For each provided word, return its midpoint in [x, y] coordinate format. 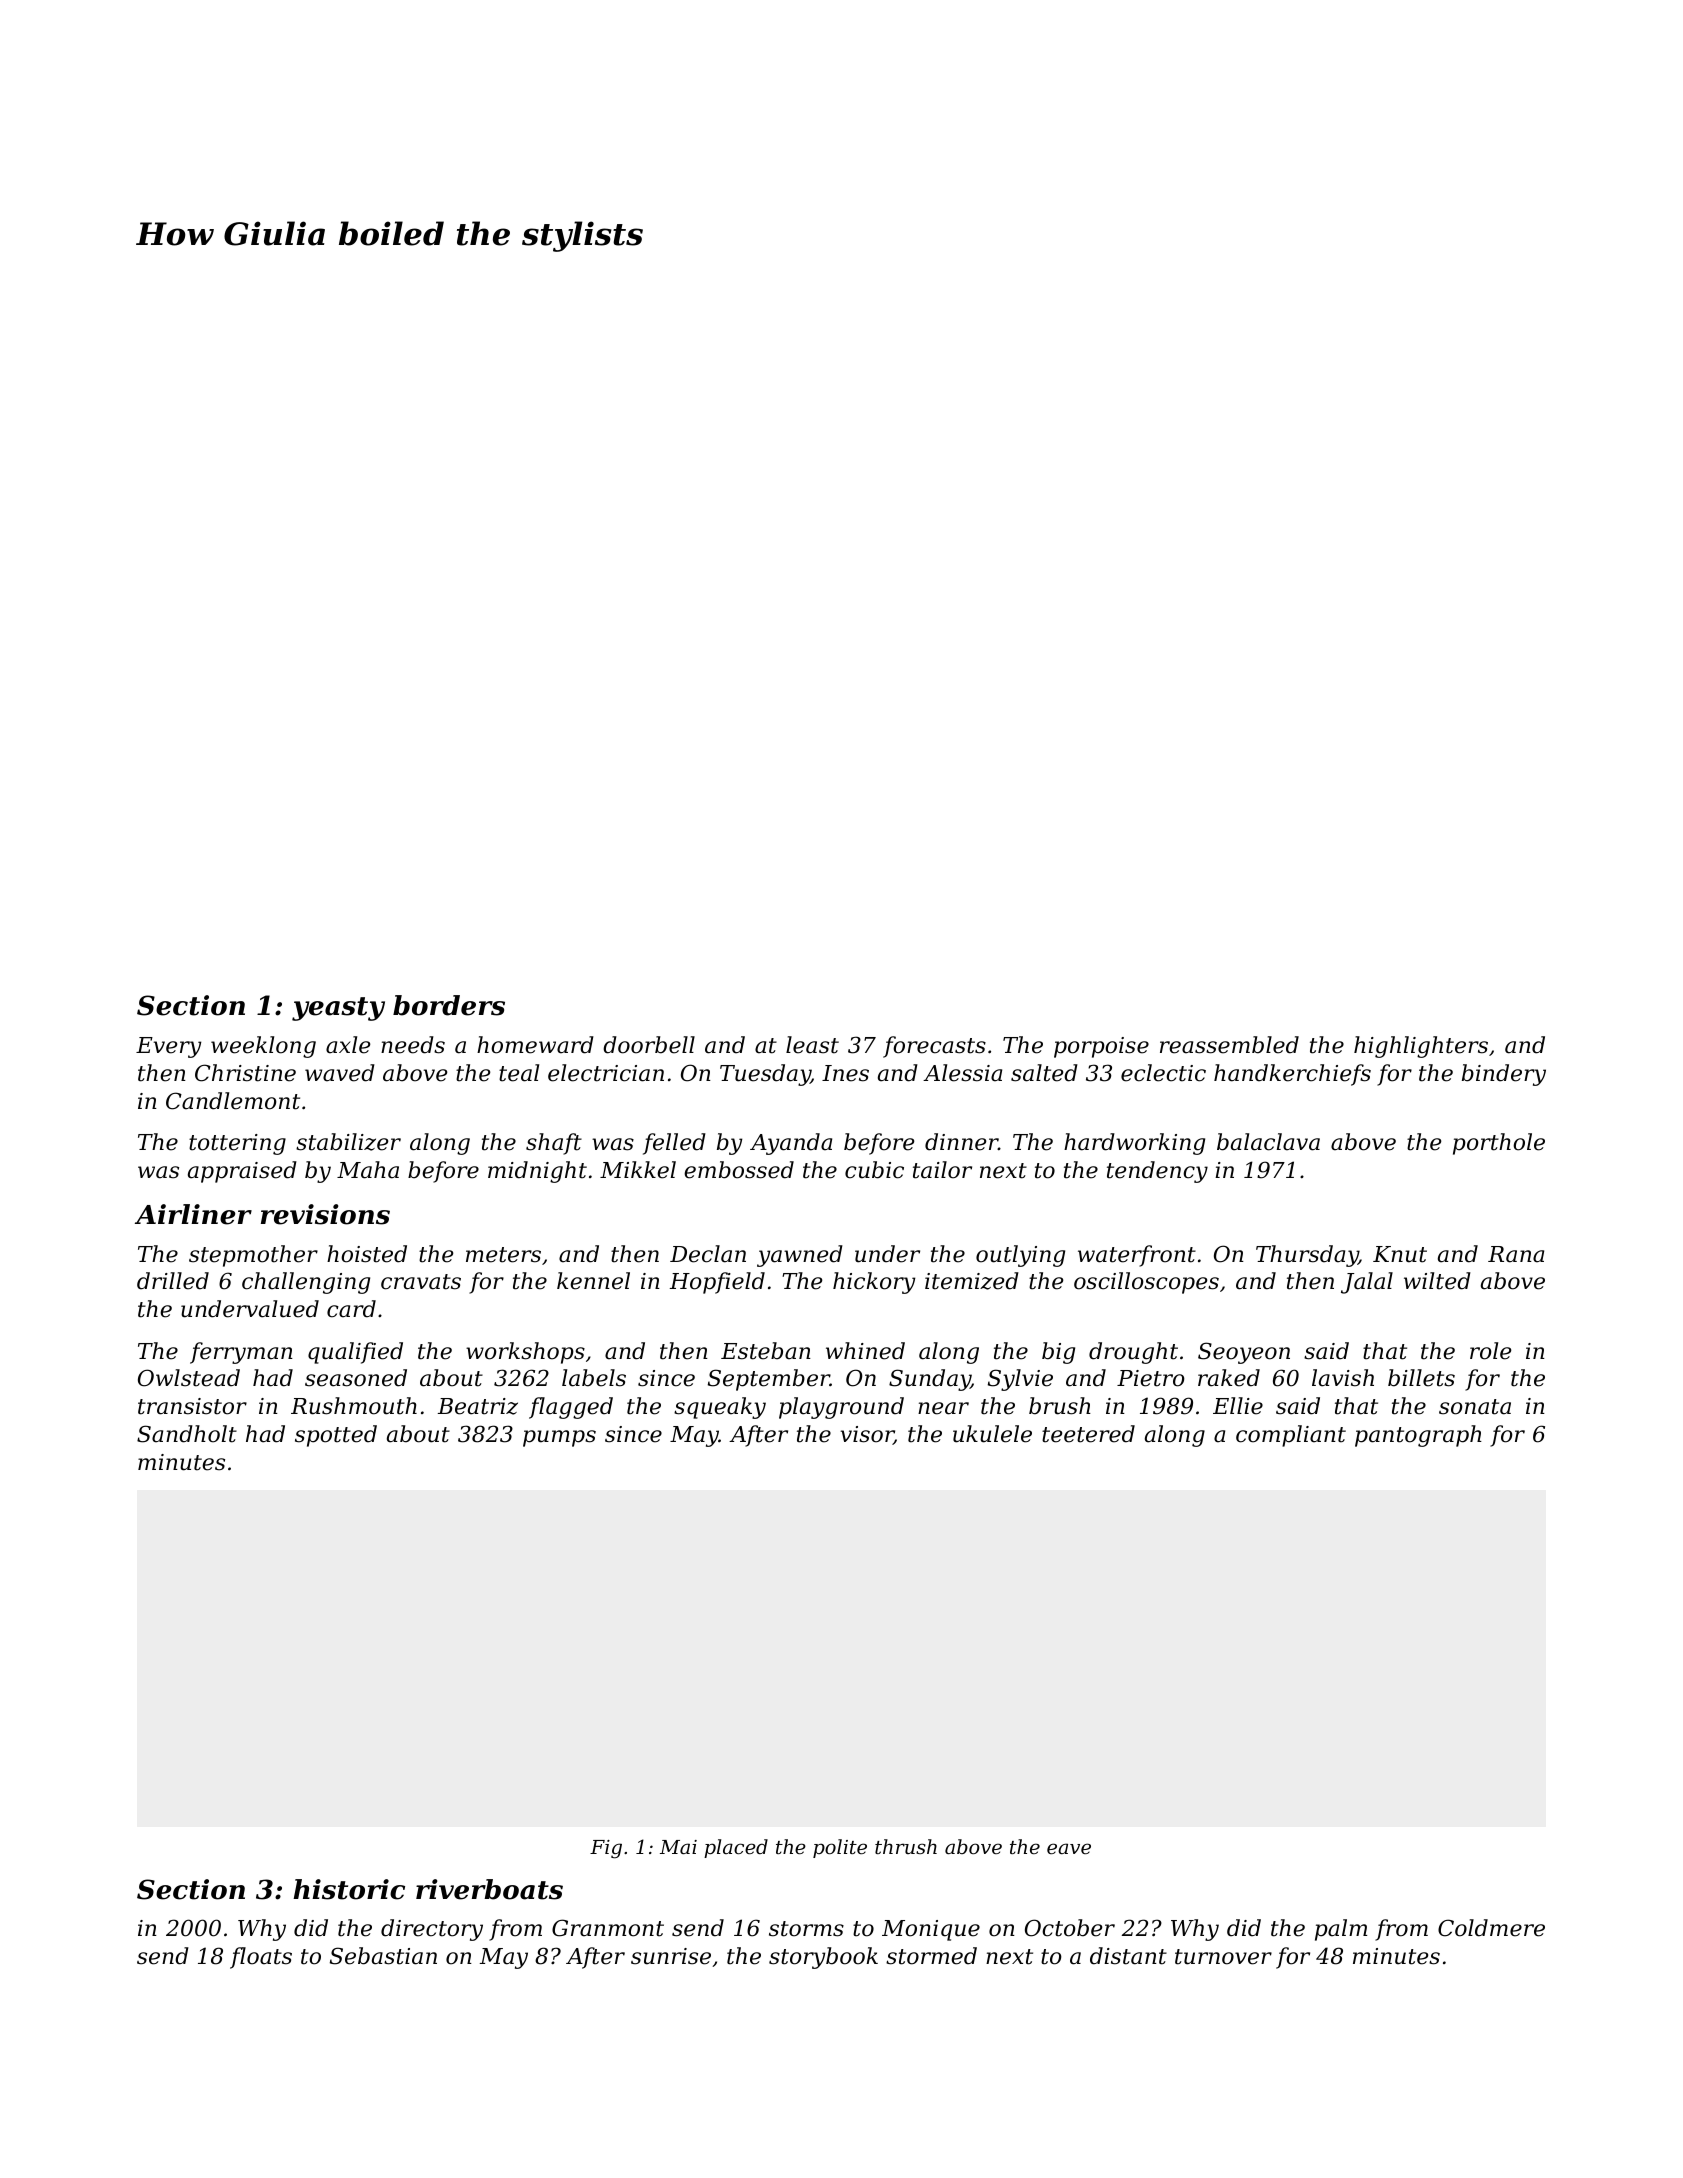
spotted [336, 1436]
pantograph [1418, 1436]
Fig [606, 1849]
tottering [237, 1144]
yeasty [338, 1009]
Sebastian [383, 1956]
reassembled [1229, 1045]
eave [1069, 1848]
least [812, 1045]
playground [841, 1408]
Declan [708, 1254]
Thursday [1307, 1256]
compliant [1291, 1436]
